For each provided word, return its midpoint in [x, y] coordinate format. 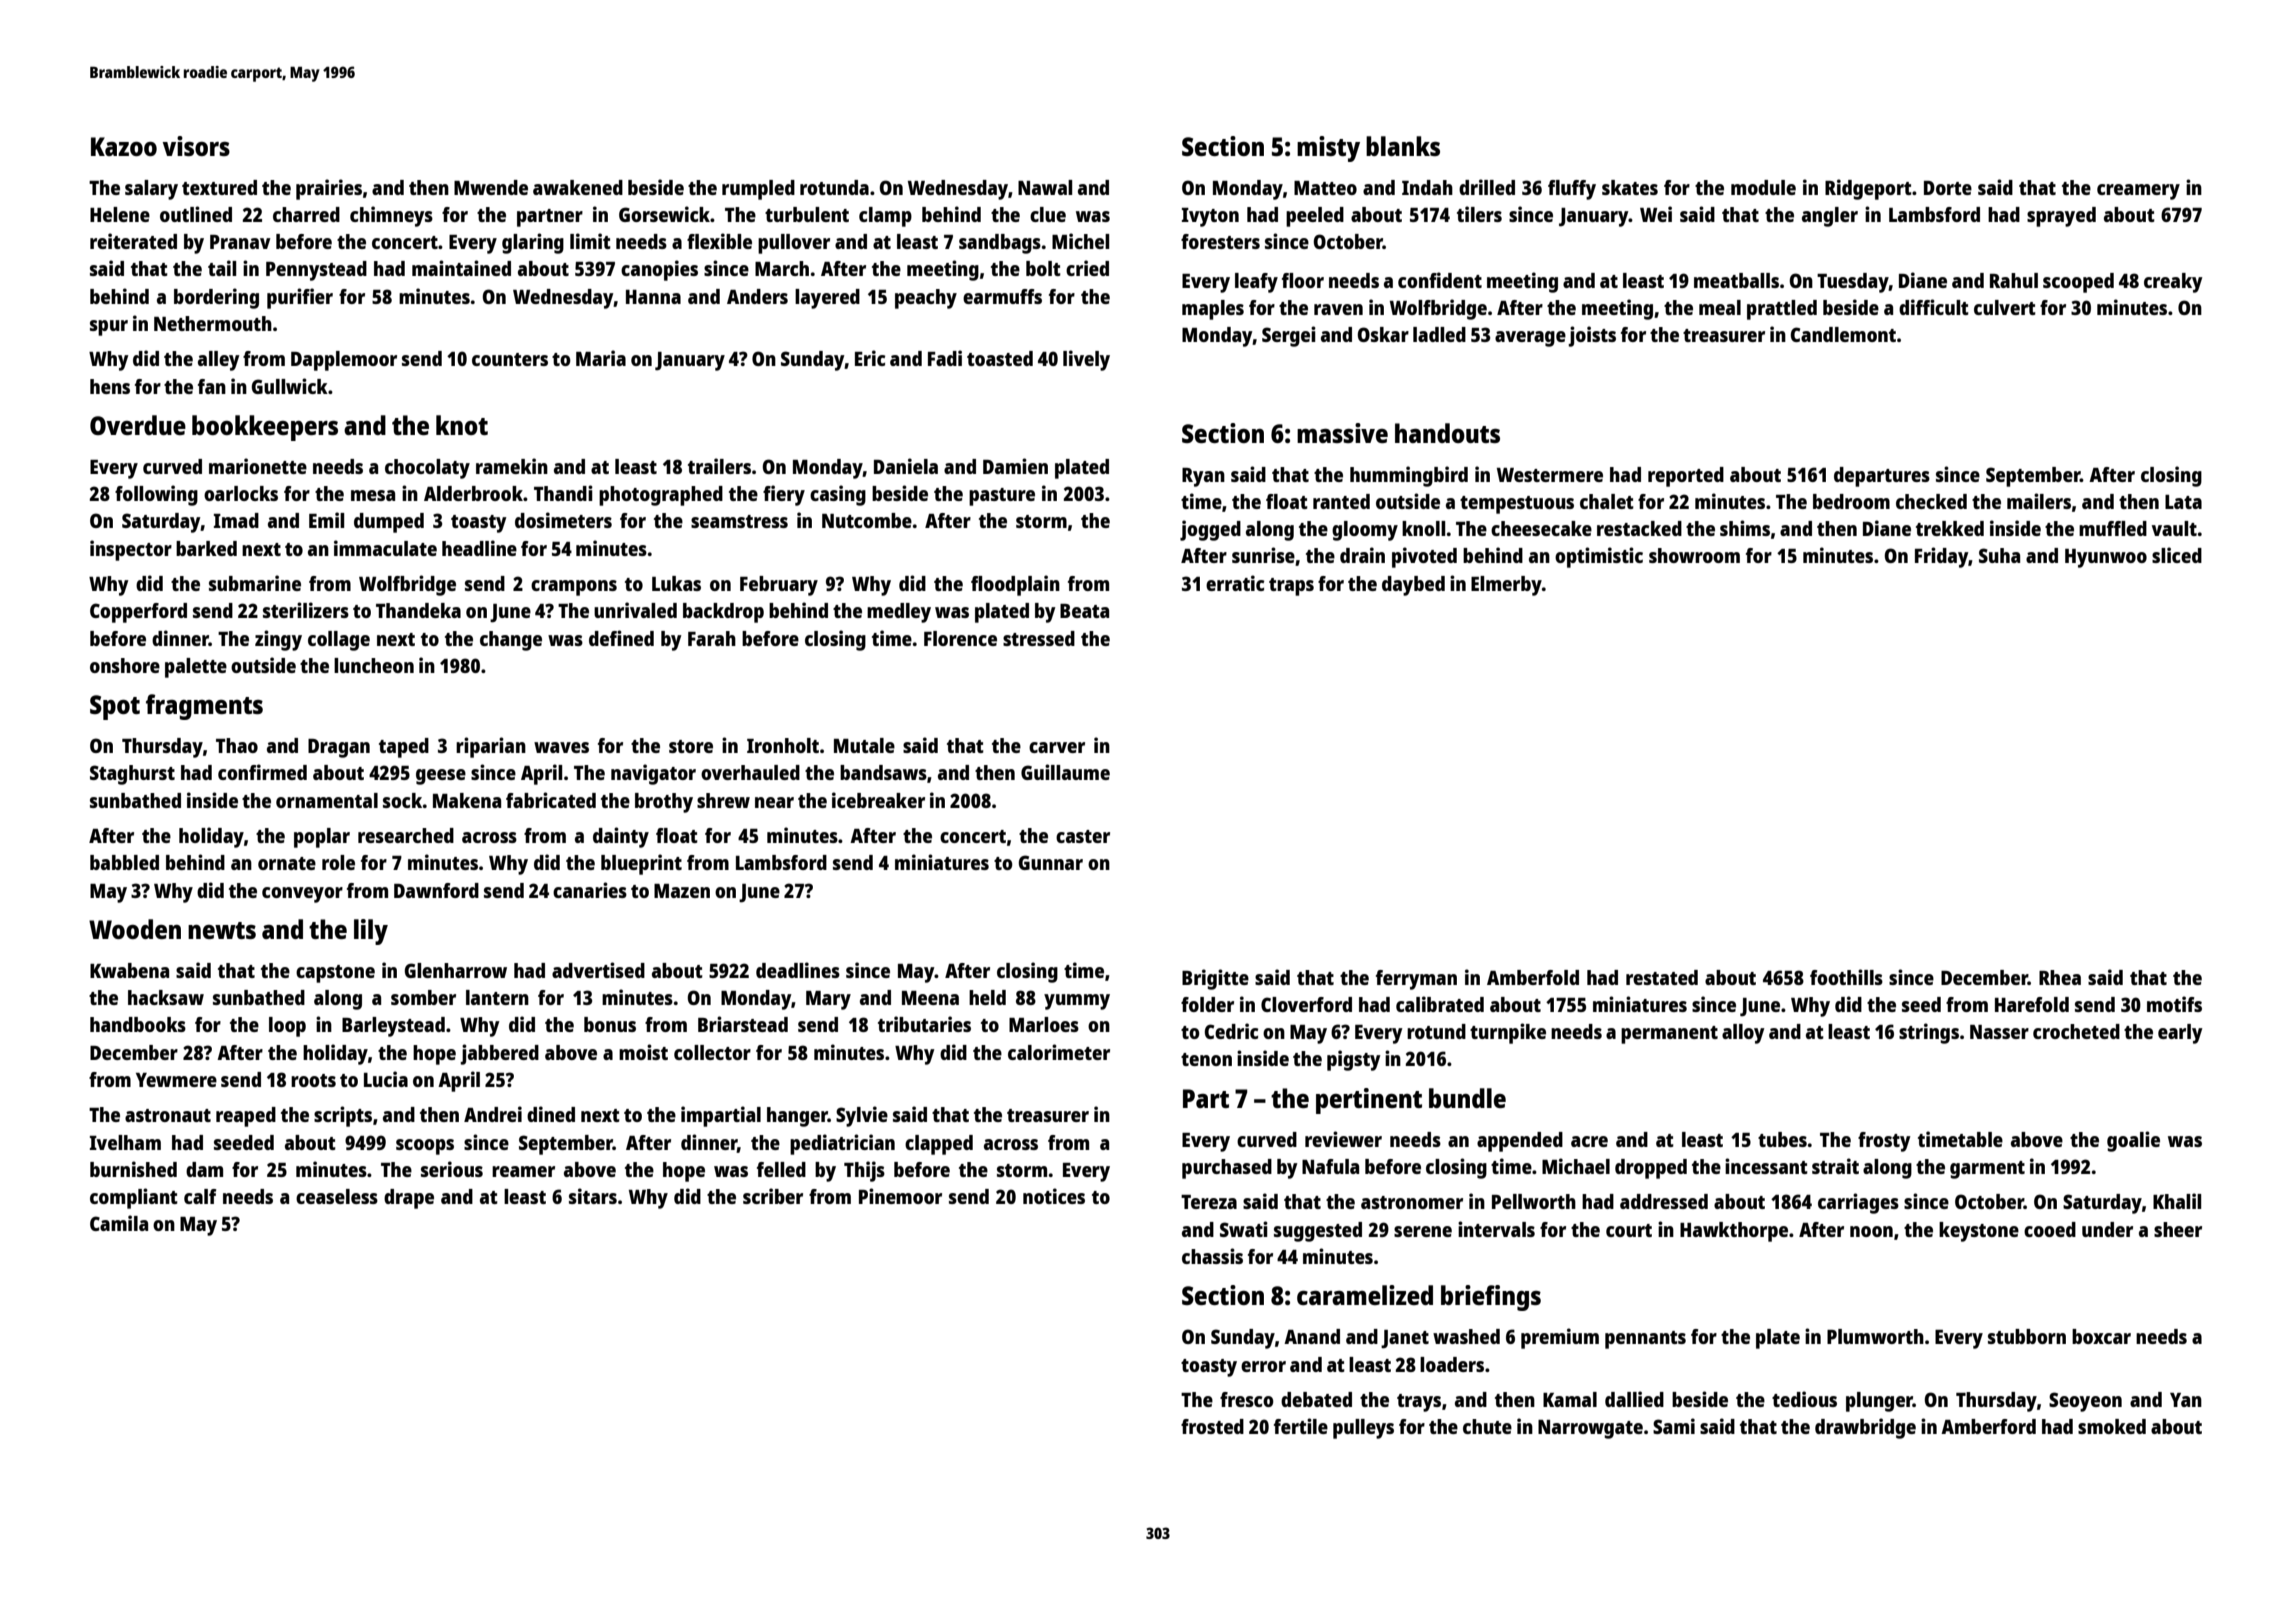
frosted [1212, 1426]
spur [109, 328]
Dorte [1948, 188]
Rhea [2060, 977]
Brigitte [1215, 979]
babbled [124, 862]
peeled [1315, 217]
